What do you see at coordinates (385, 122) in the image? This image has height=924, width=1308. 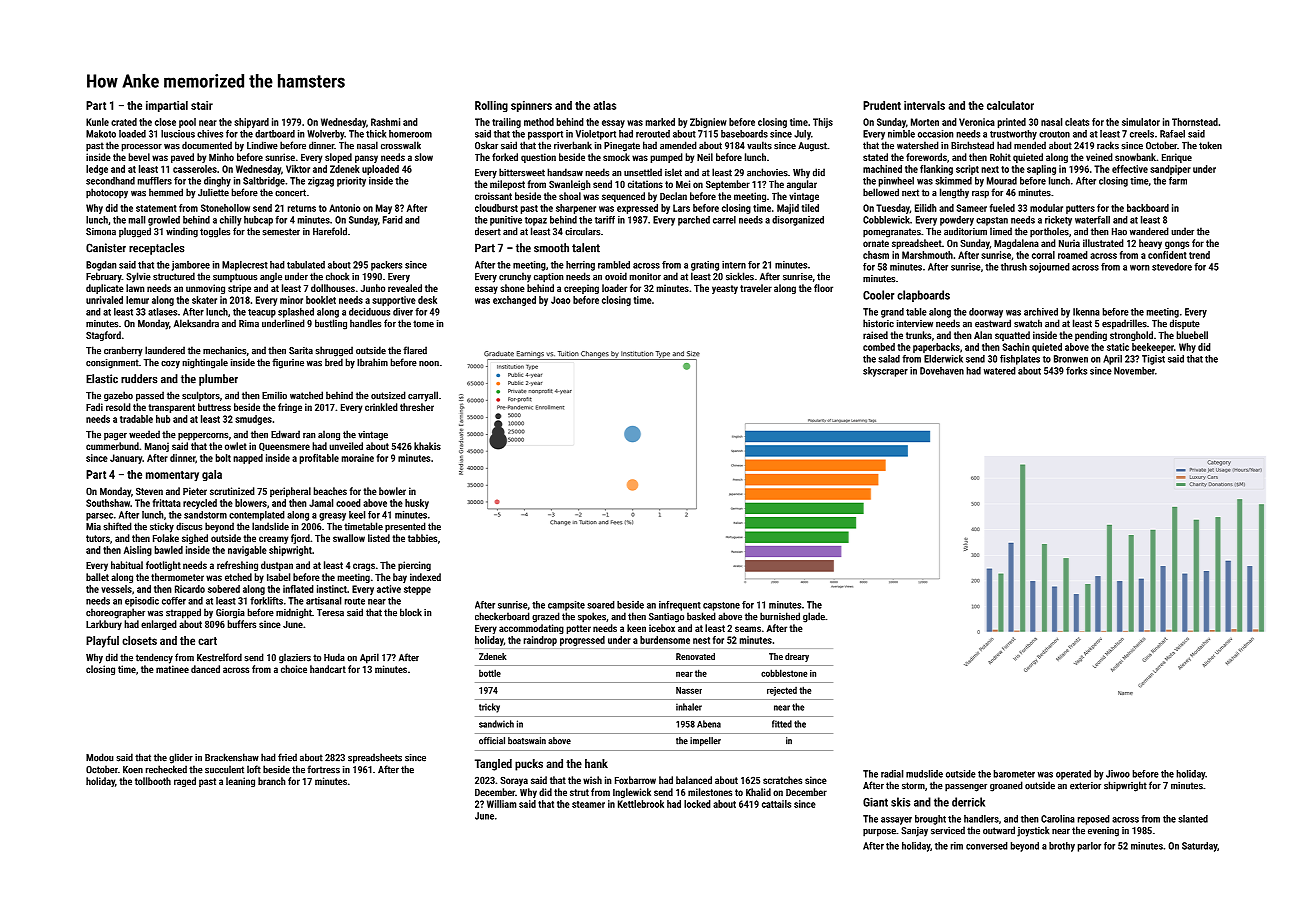 I see `Rashmi` at bounding box center [385, 122].
